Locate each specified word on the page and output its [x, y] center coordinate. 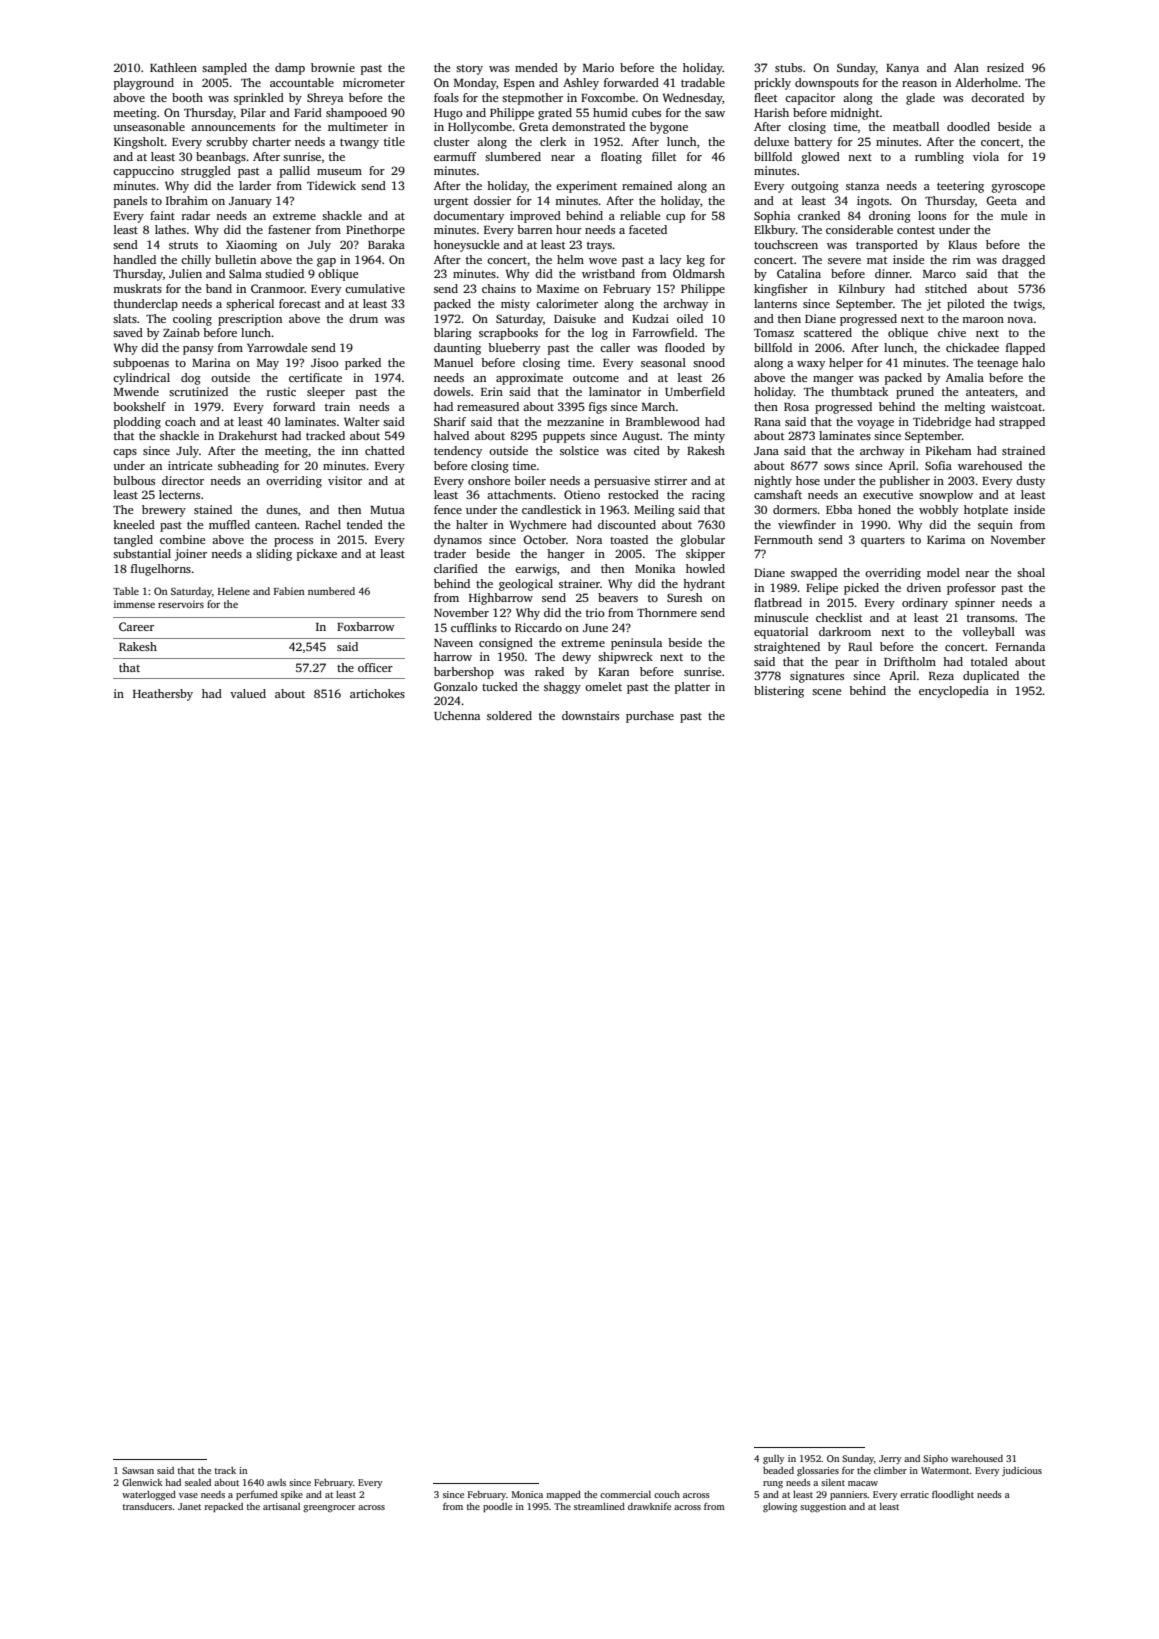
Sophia [772, 217]
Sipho [935, 1459]
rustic [281, 391]
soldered [509, 715]
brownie [333, 67]
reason [919, 84]
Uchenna [457, 715]
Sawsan [138, 1470]
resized [1005, 67]
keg [695, 261]
